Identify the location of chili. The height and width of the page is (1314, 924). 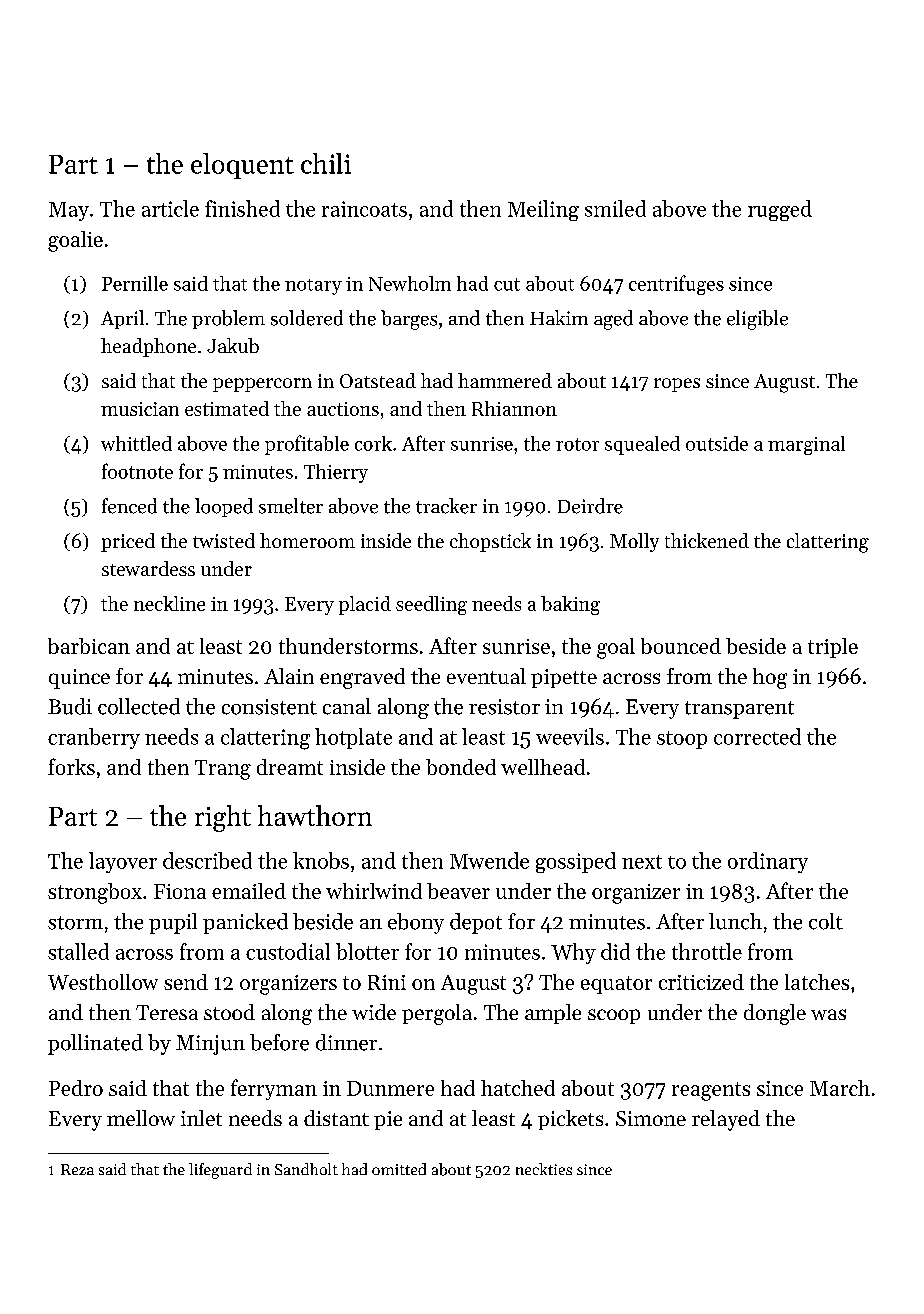
(326, 163).
